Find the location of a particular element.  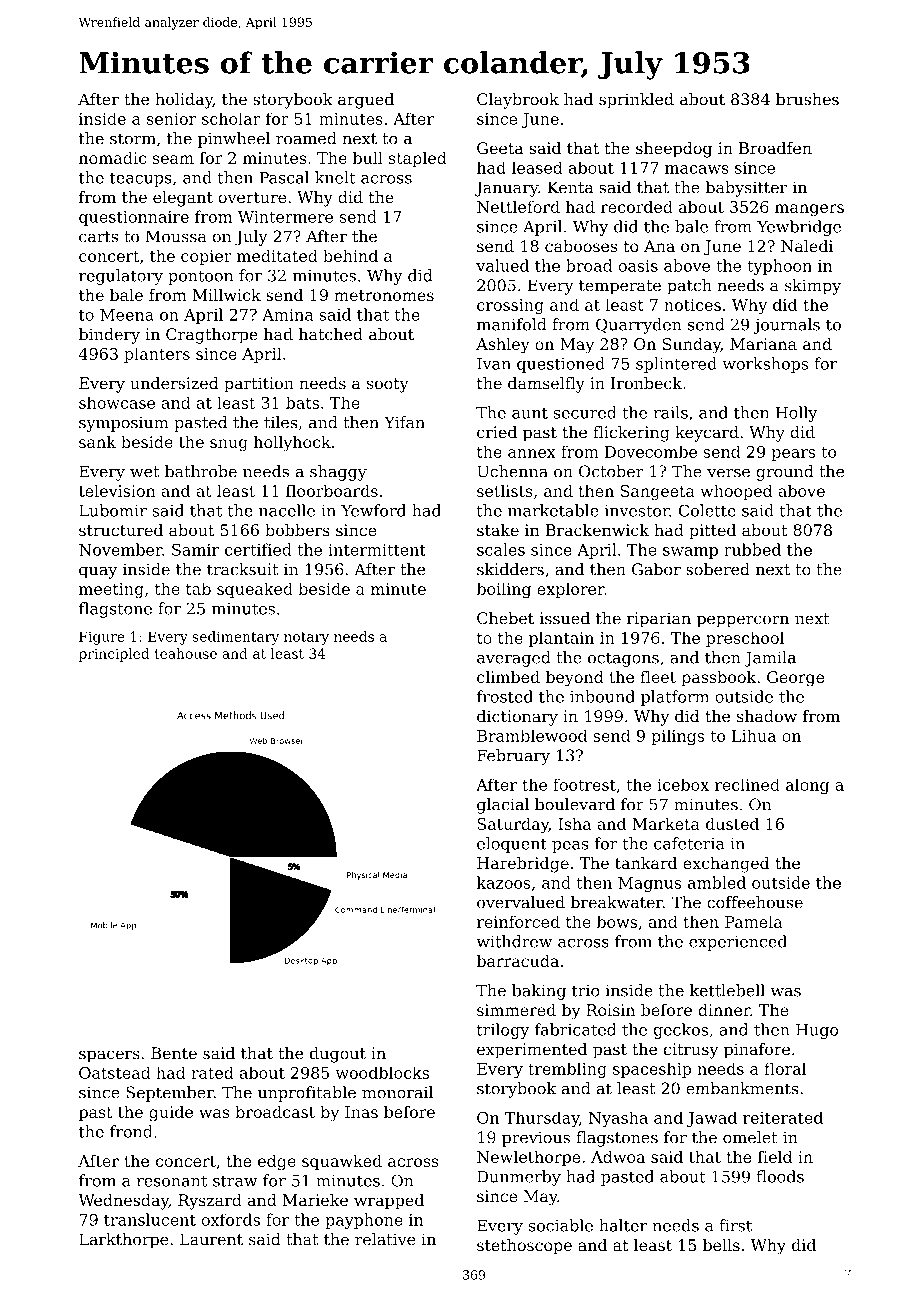

glacial is located at coordinates (503, 806).
